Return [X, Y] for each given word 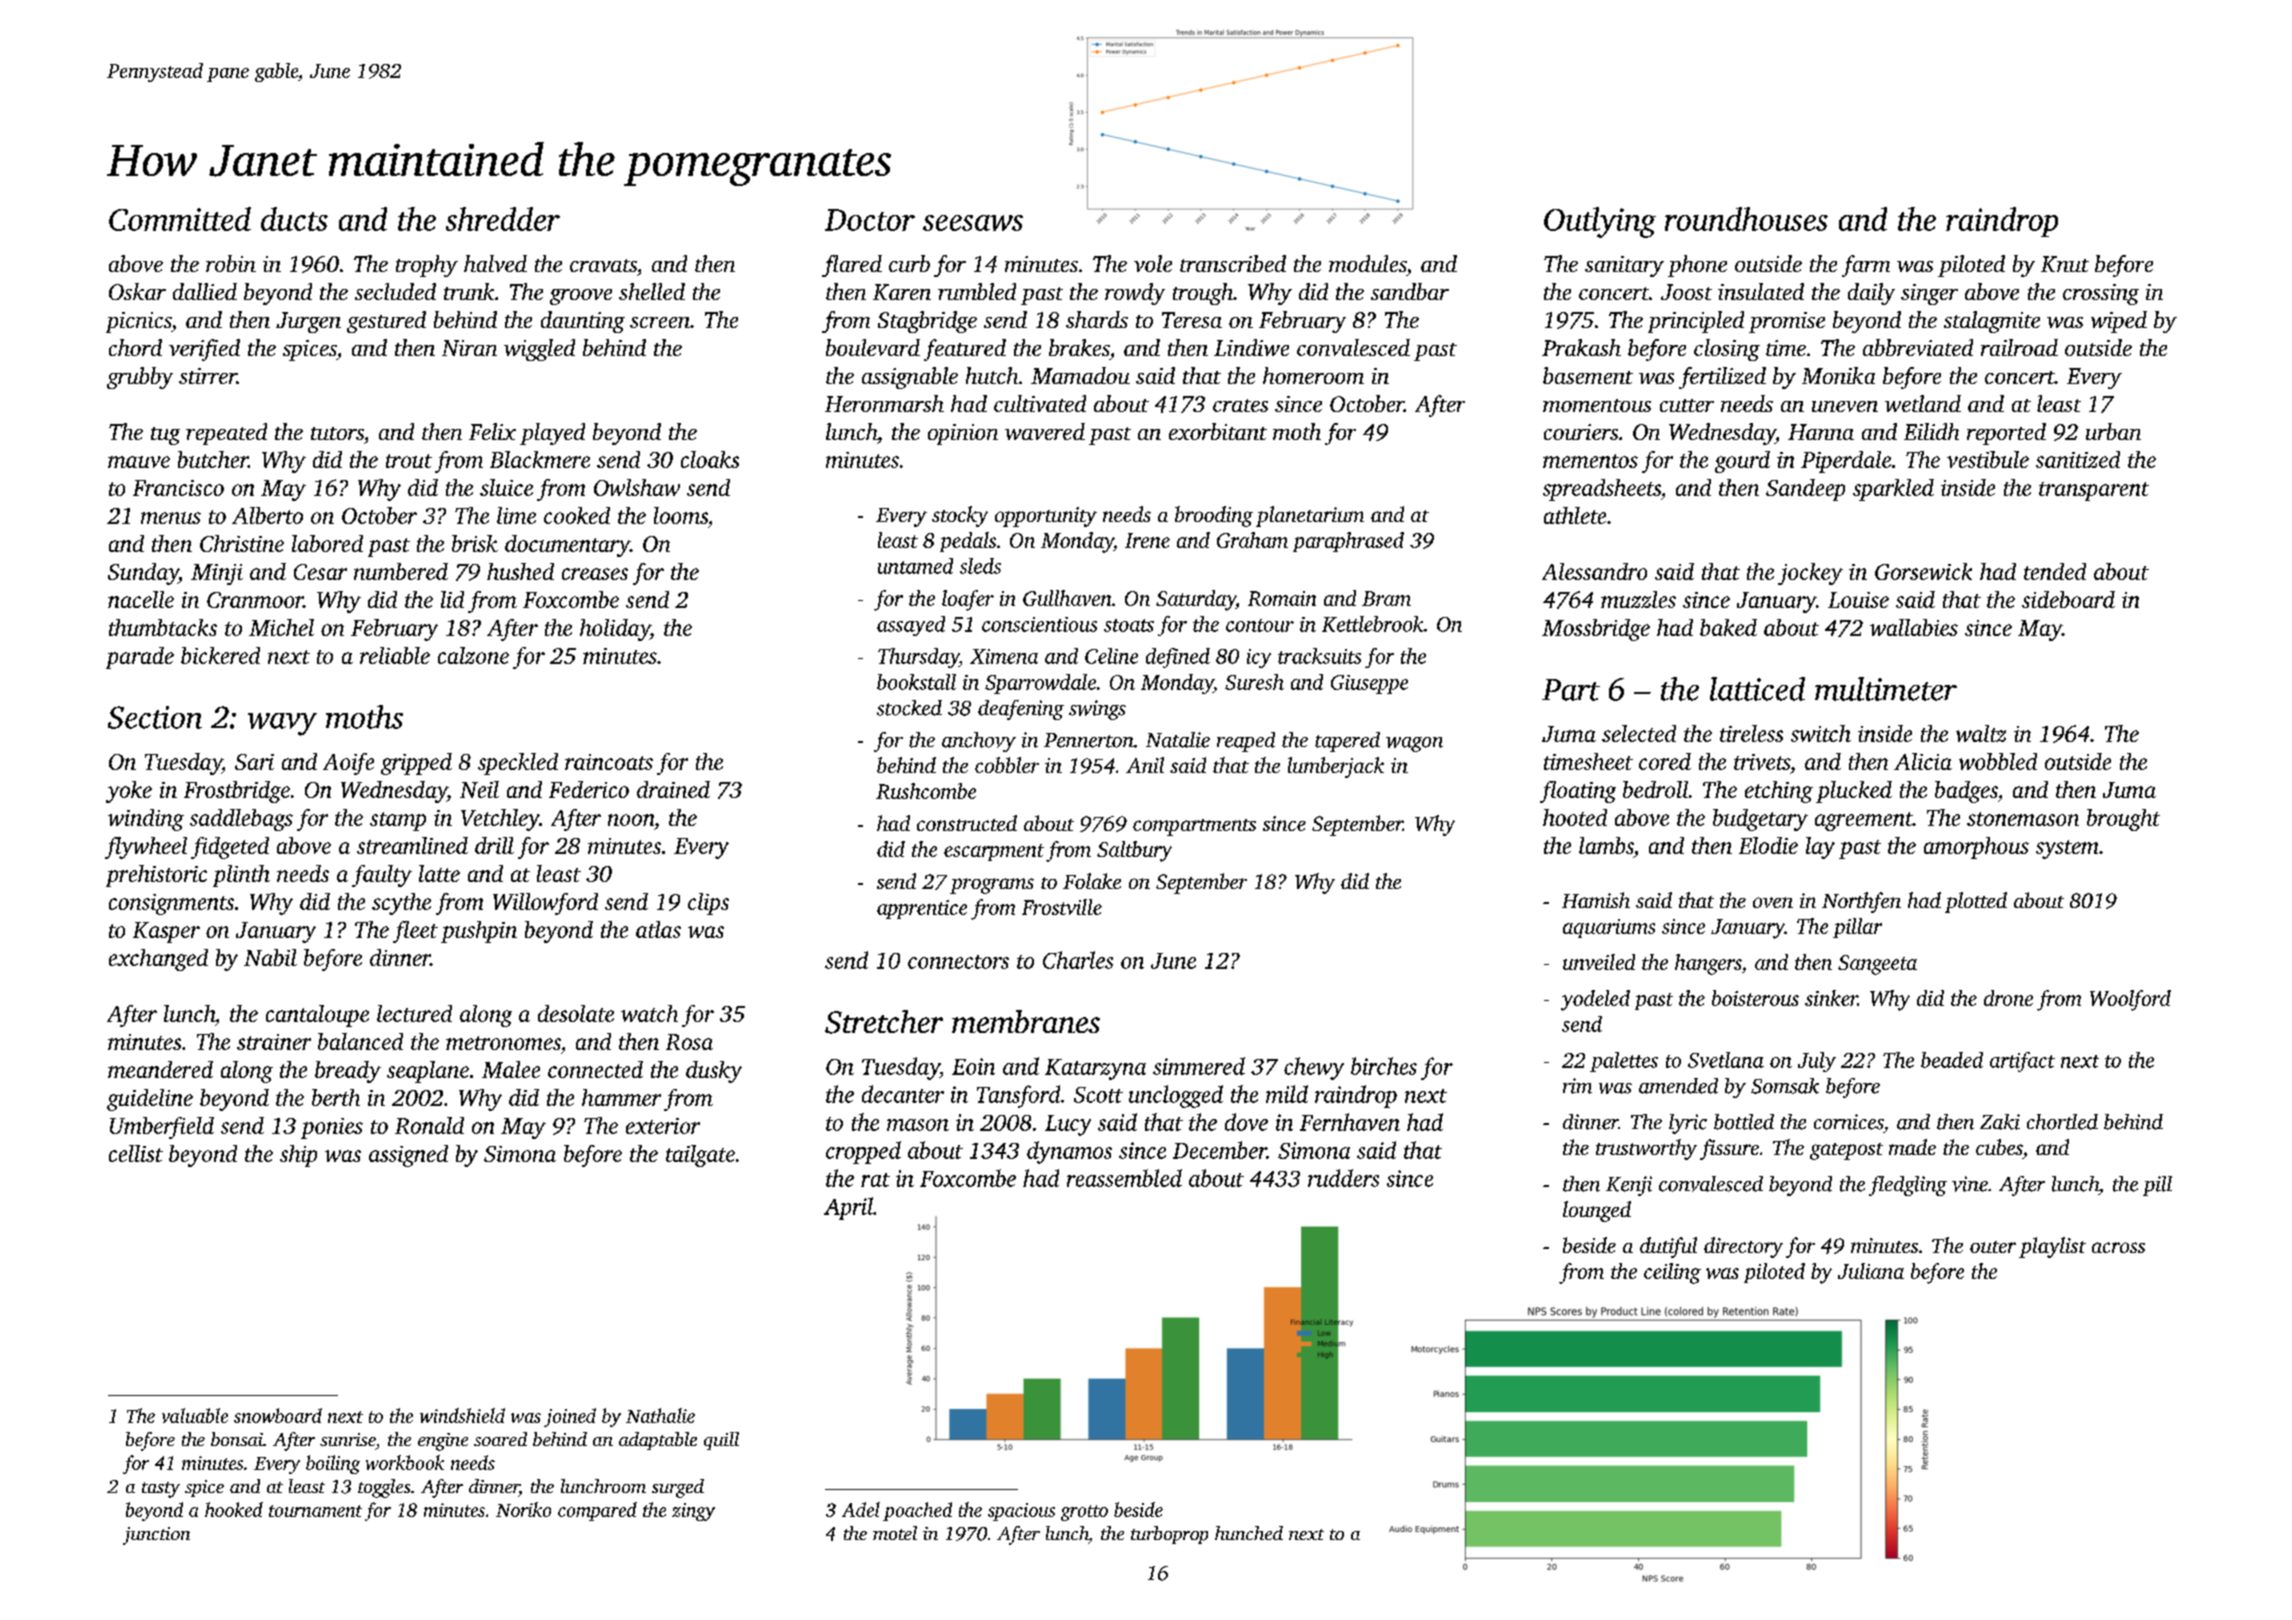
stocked [909, 708]
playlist [2052, 1247]
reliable [395, 655]
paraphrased [1348, 542]
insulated [1761, 291]
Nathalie [660, 1415]
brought [2123, 820]
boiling [333, 1464]
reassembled [1124, 1178]
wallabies [1914, 627]
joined [570, 1417]
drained [673, 789]
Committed [180, 219]
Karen [902, 292]
